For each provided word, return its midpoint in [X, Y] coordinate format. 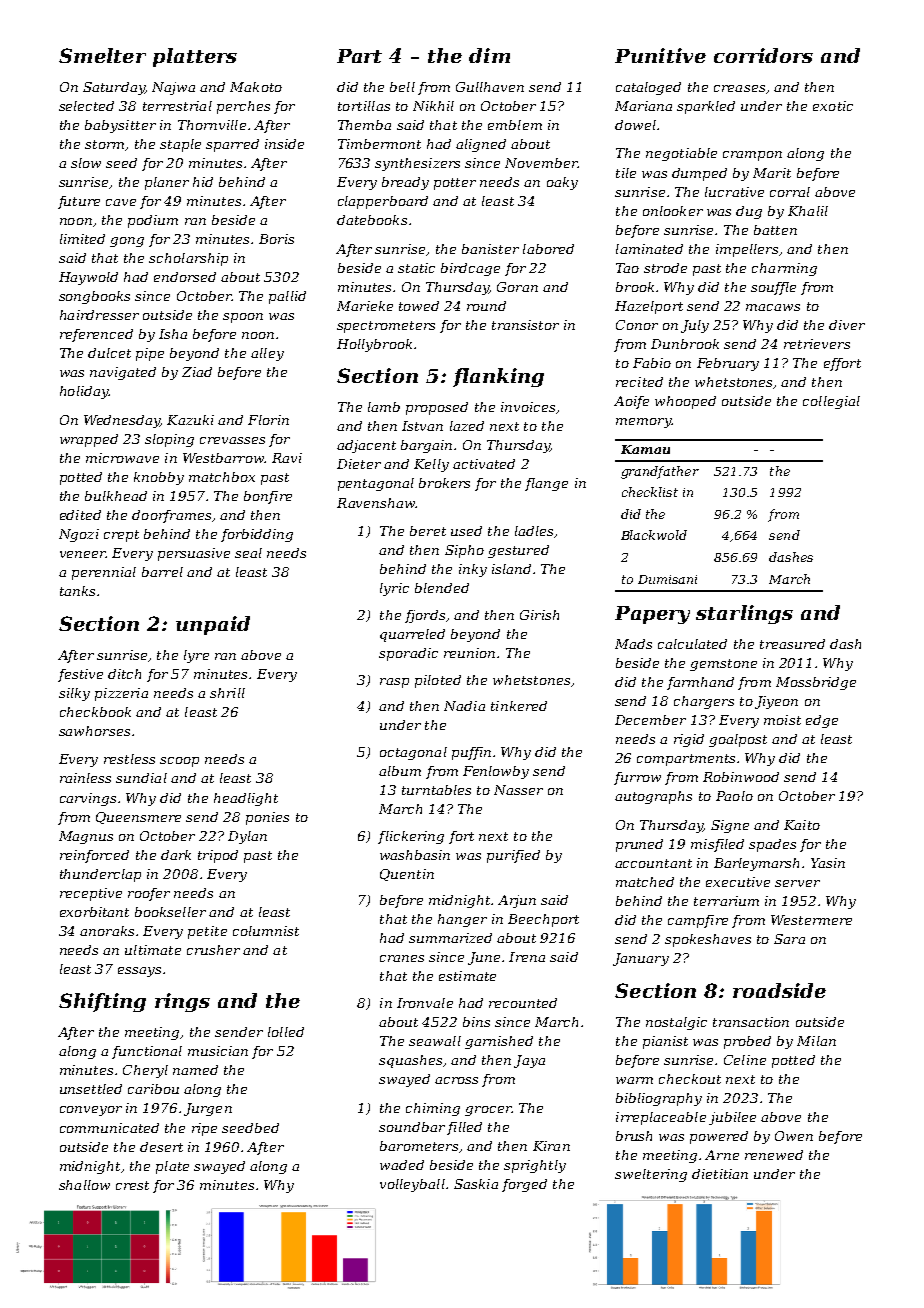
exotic [833, 106]
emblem [515, 125]
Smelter [102, 55]
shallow [84, 1185]
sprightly [535, 1166]
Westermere [811, 920]
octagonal [413, 753]
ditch [124, 674]
